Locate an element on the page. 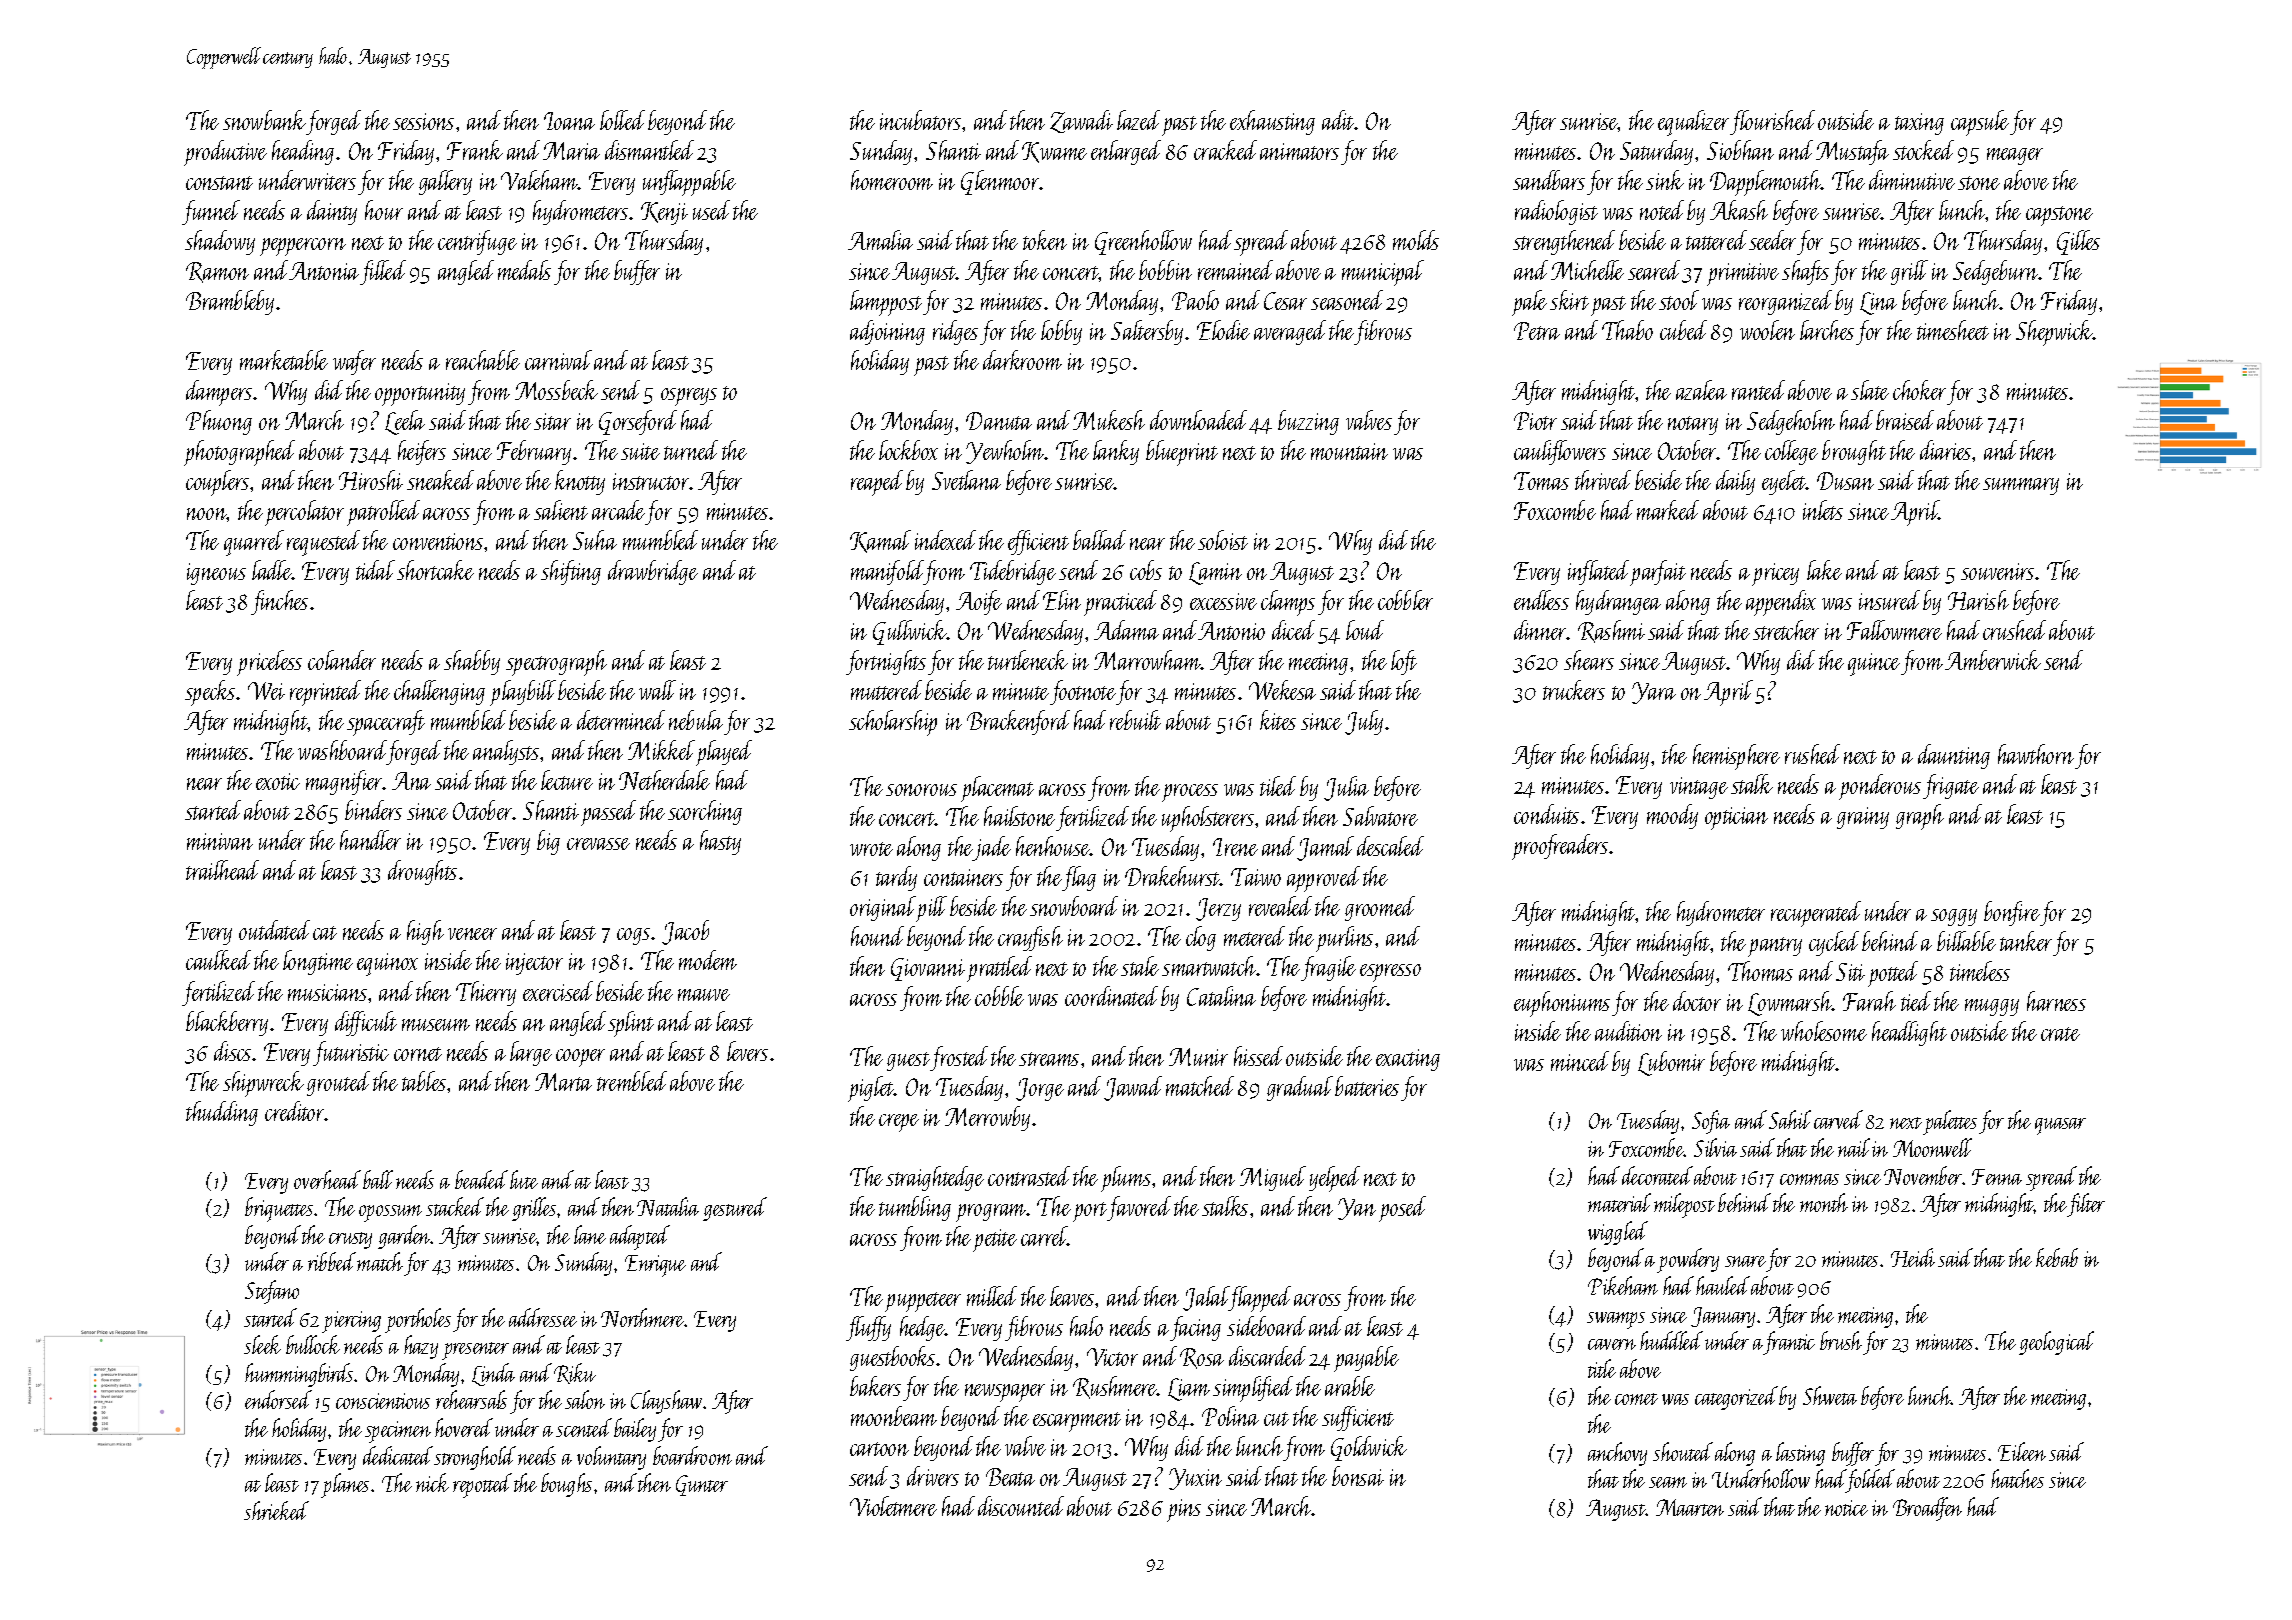 Image resolution: width=2292 pixels, height=1620 pixels. capsule is located at coordinates (1980, 123).
